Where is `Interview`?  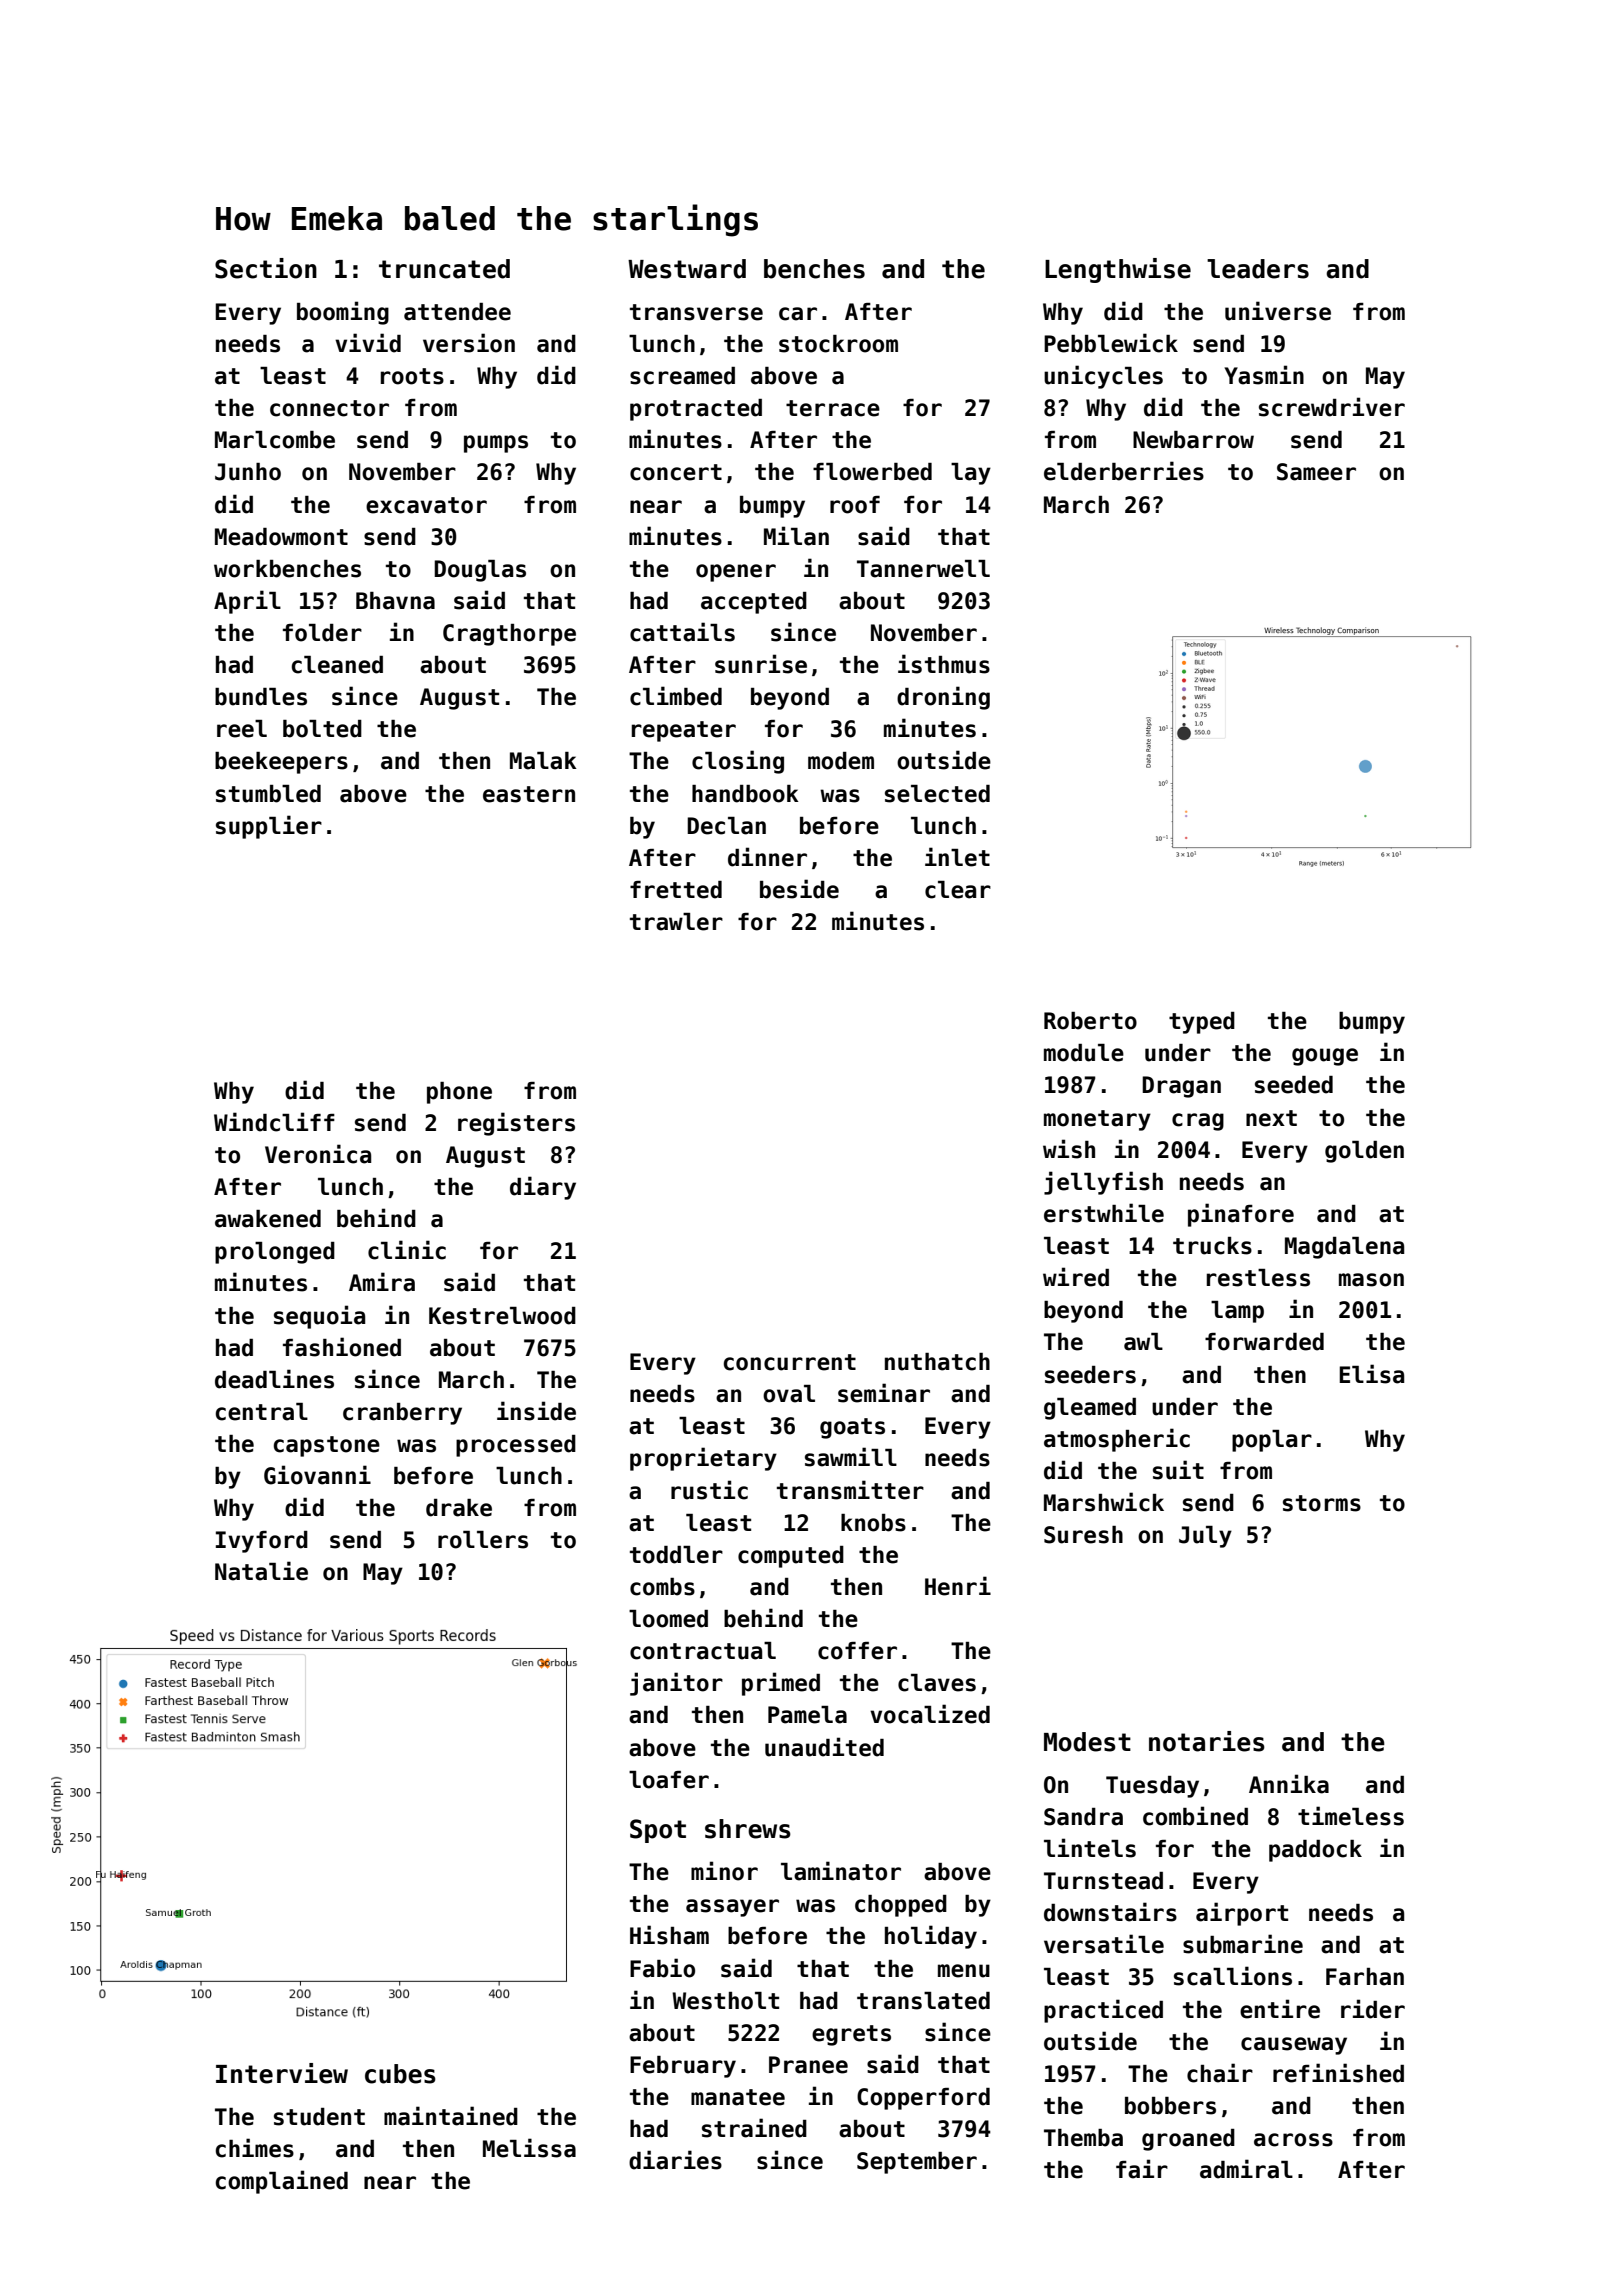
Interview is located at coordinates (282, 2073).
